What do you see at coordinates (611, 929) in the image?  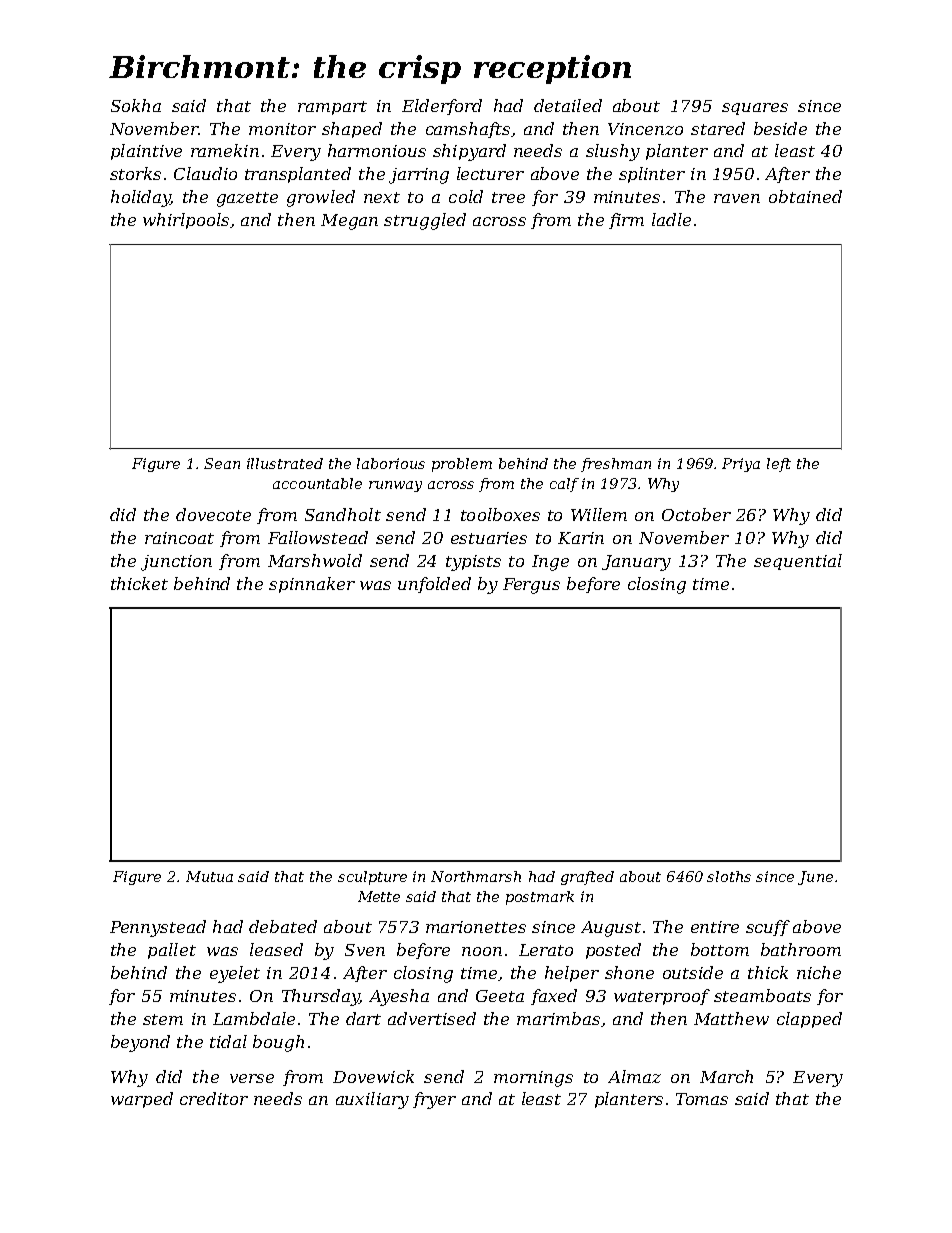 I see `August` at bounding box center [611, 929].
